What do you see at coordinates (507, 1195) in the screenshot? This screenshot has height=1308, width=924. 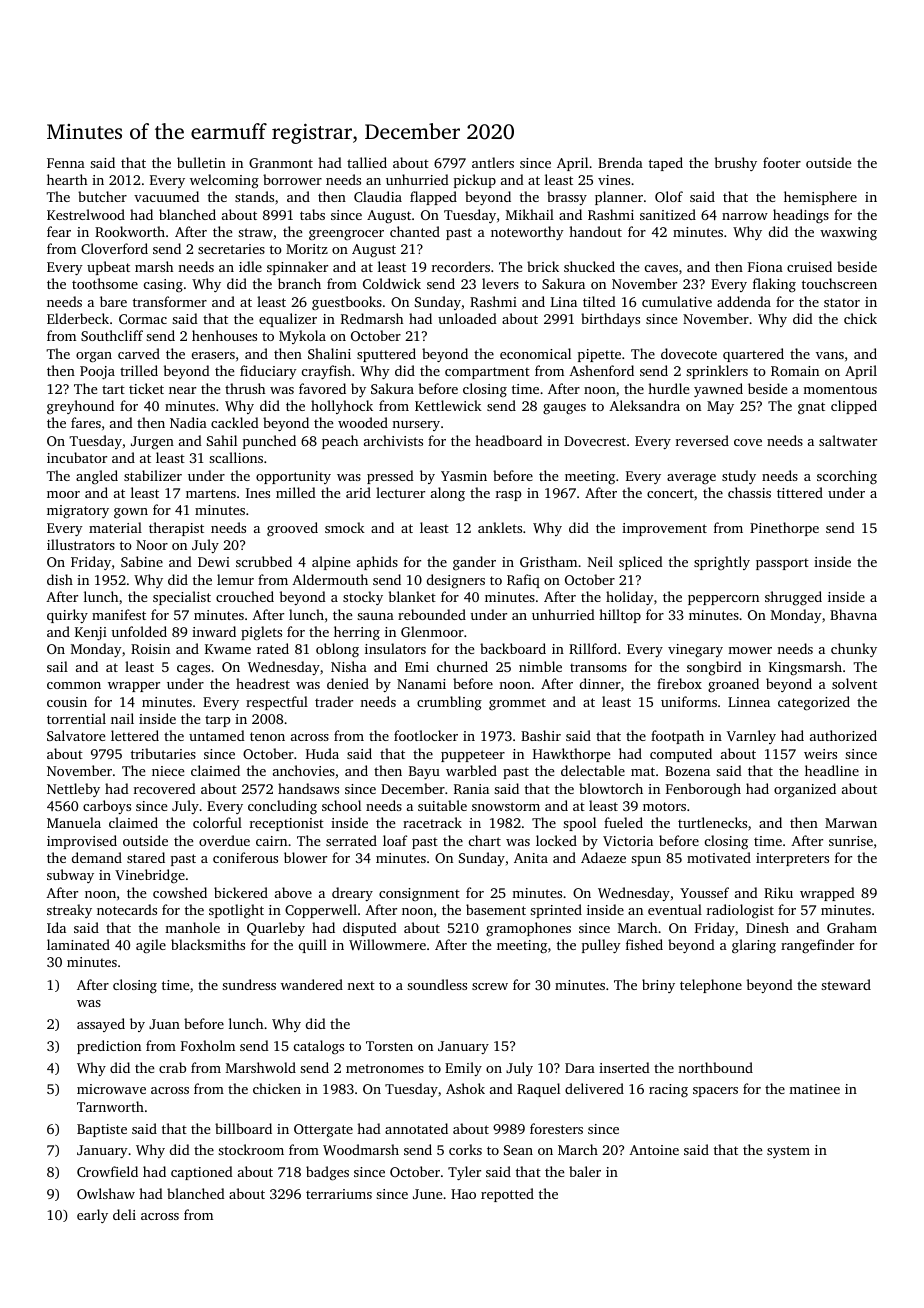 I see `repotted` at bounding box center [507, 1195].
